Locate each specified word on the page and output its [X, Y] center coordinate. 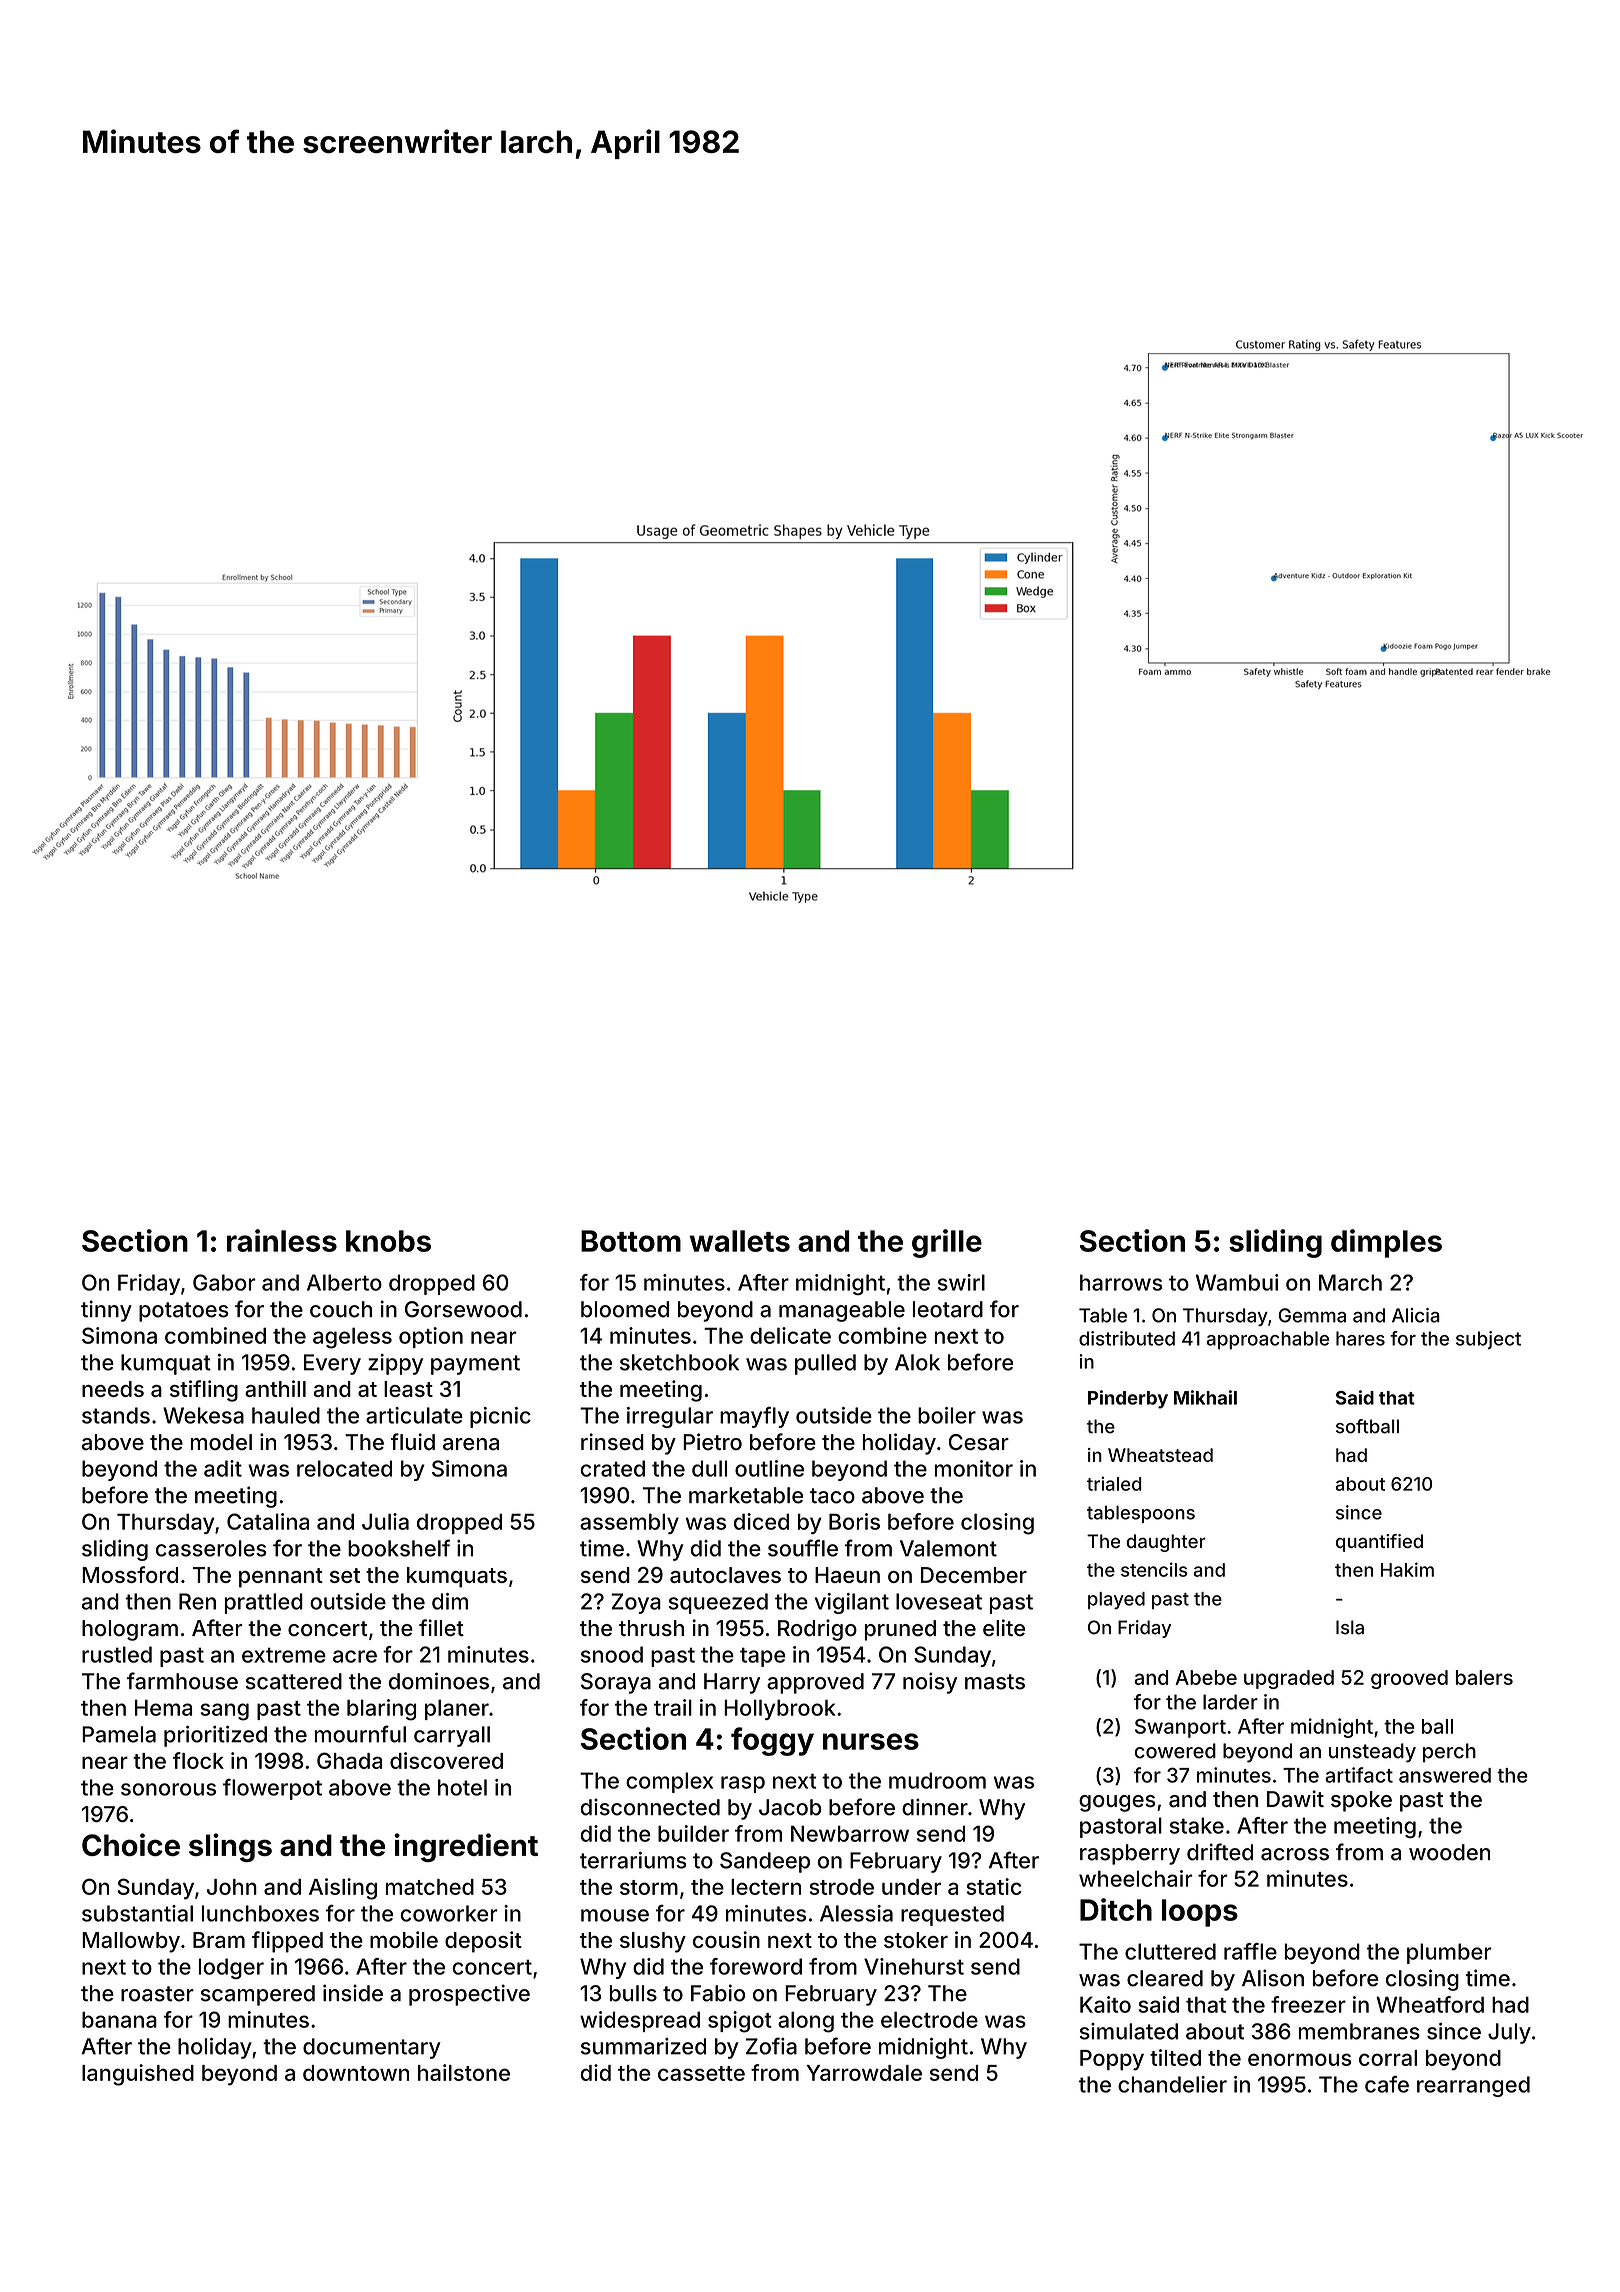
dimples [1386, 1243]
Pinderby [1128, 1399]
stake [1197, 1825]
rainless [282, 1240]
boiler [947, 1415]
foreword [756, 1966]
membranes [1359, 2031]
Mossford [130, 1574]
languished [138, 2075]
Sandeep [765, 1862]
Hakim [1407, 1569]
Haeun [847, 1575]
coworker [449, 1913]
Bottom [631, 1241]
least [408, 1389]
